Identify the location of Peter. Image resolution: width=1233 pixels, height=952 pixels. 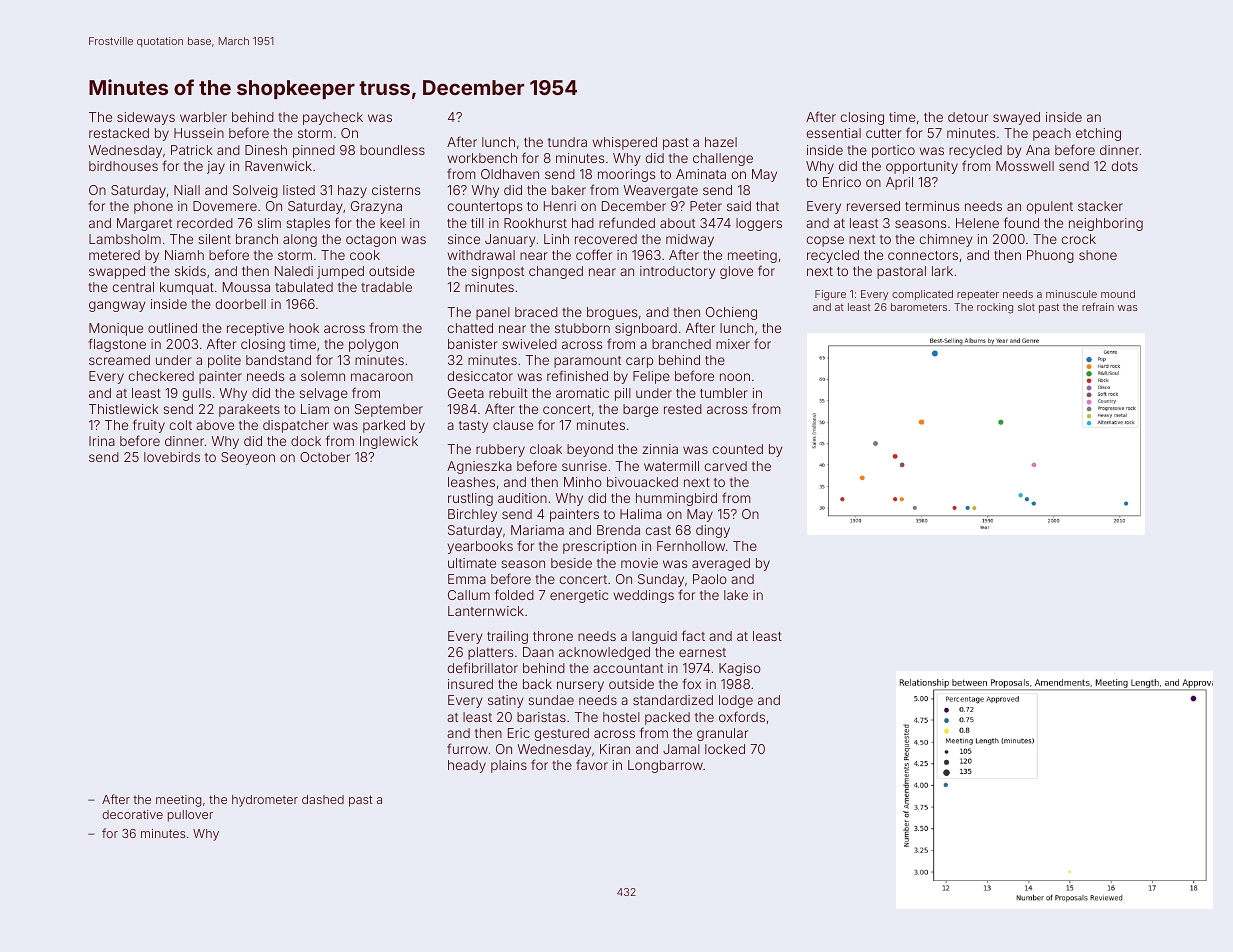
(706, 206).
